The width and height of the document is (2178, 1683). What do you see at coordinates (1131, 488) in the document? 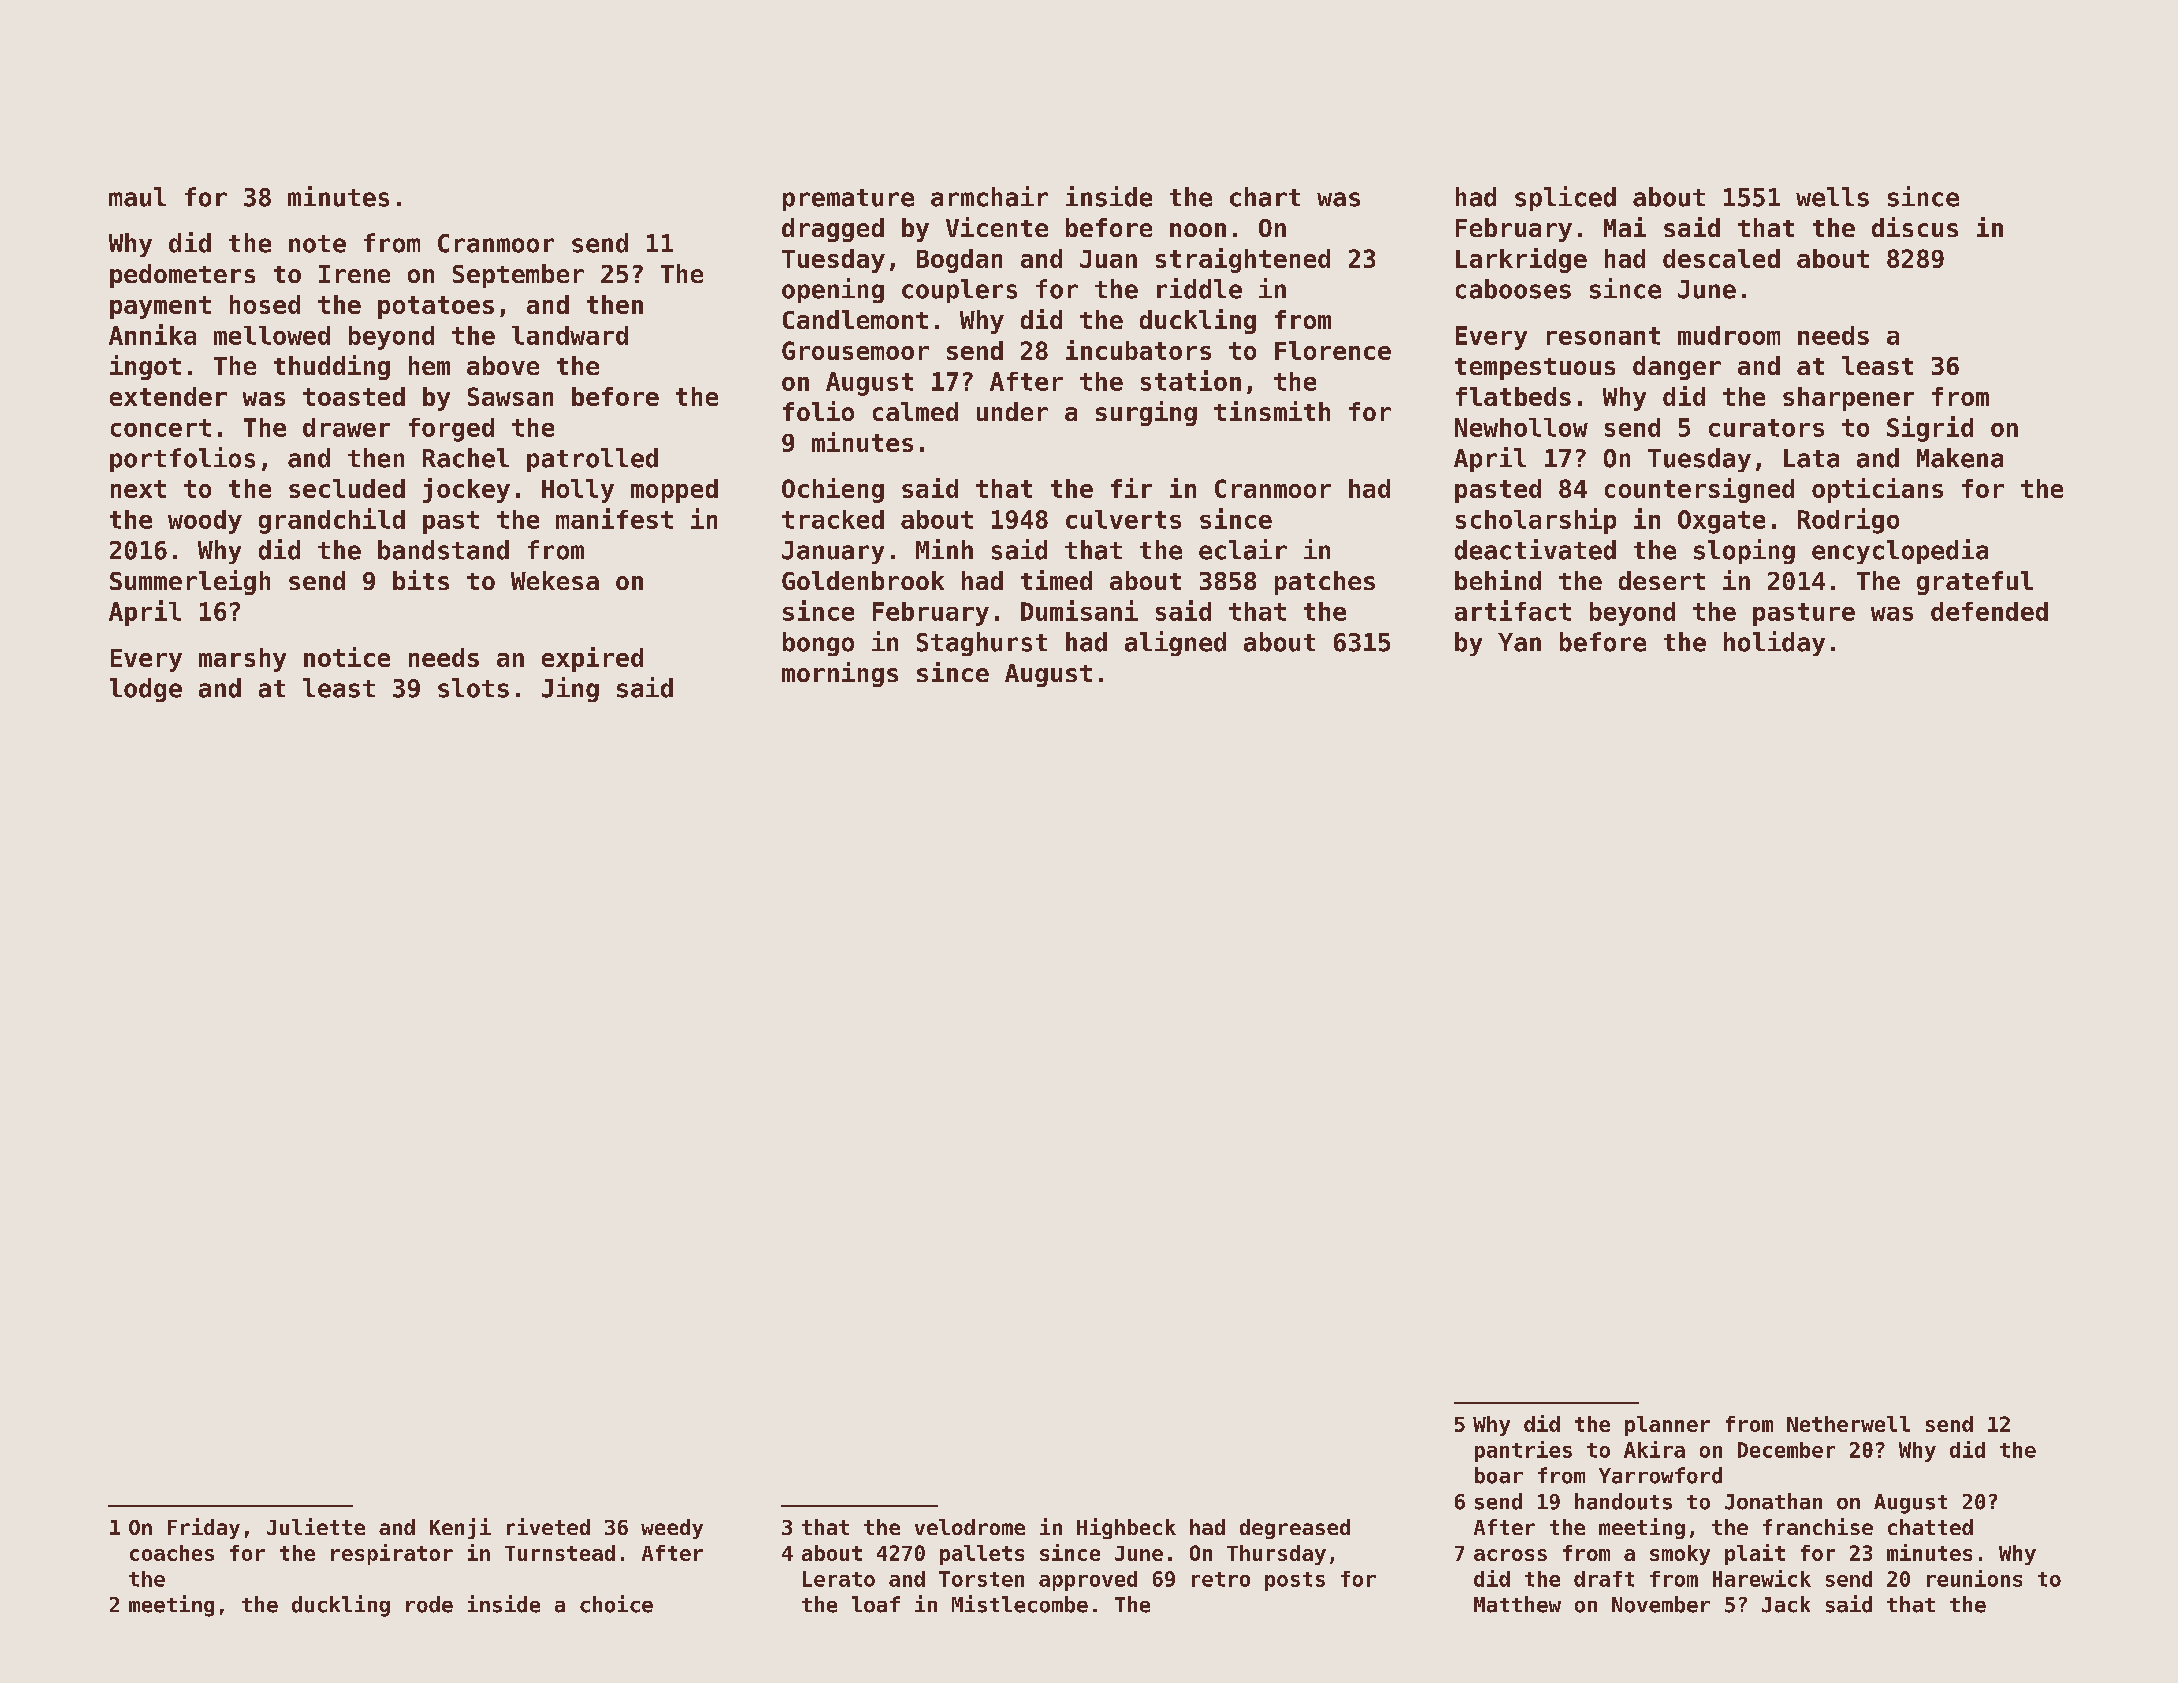
I see `fir` at bounding box center [1131, 488].
